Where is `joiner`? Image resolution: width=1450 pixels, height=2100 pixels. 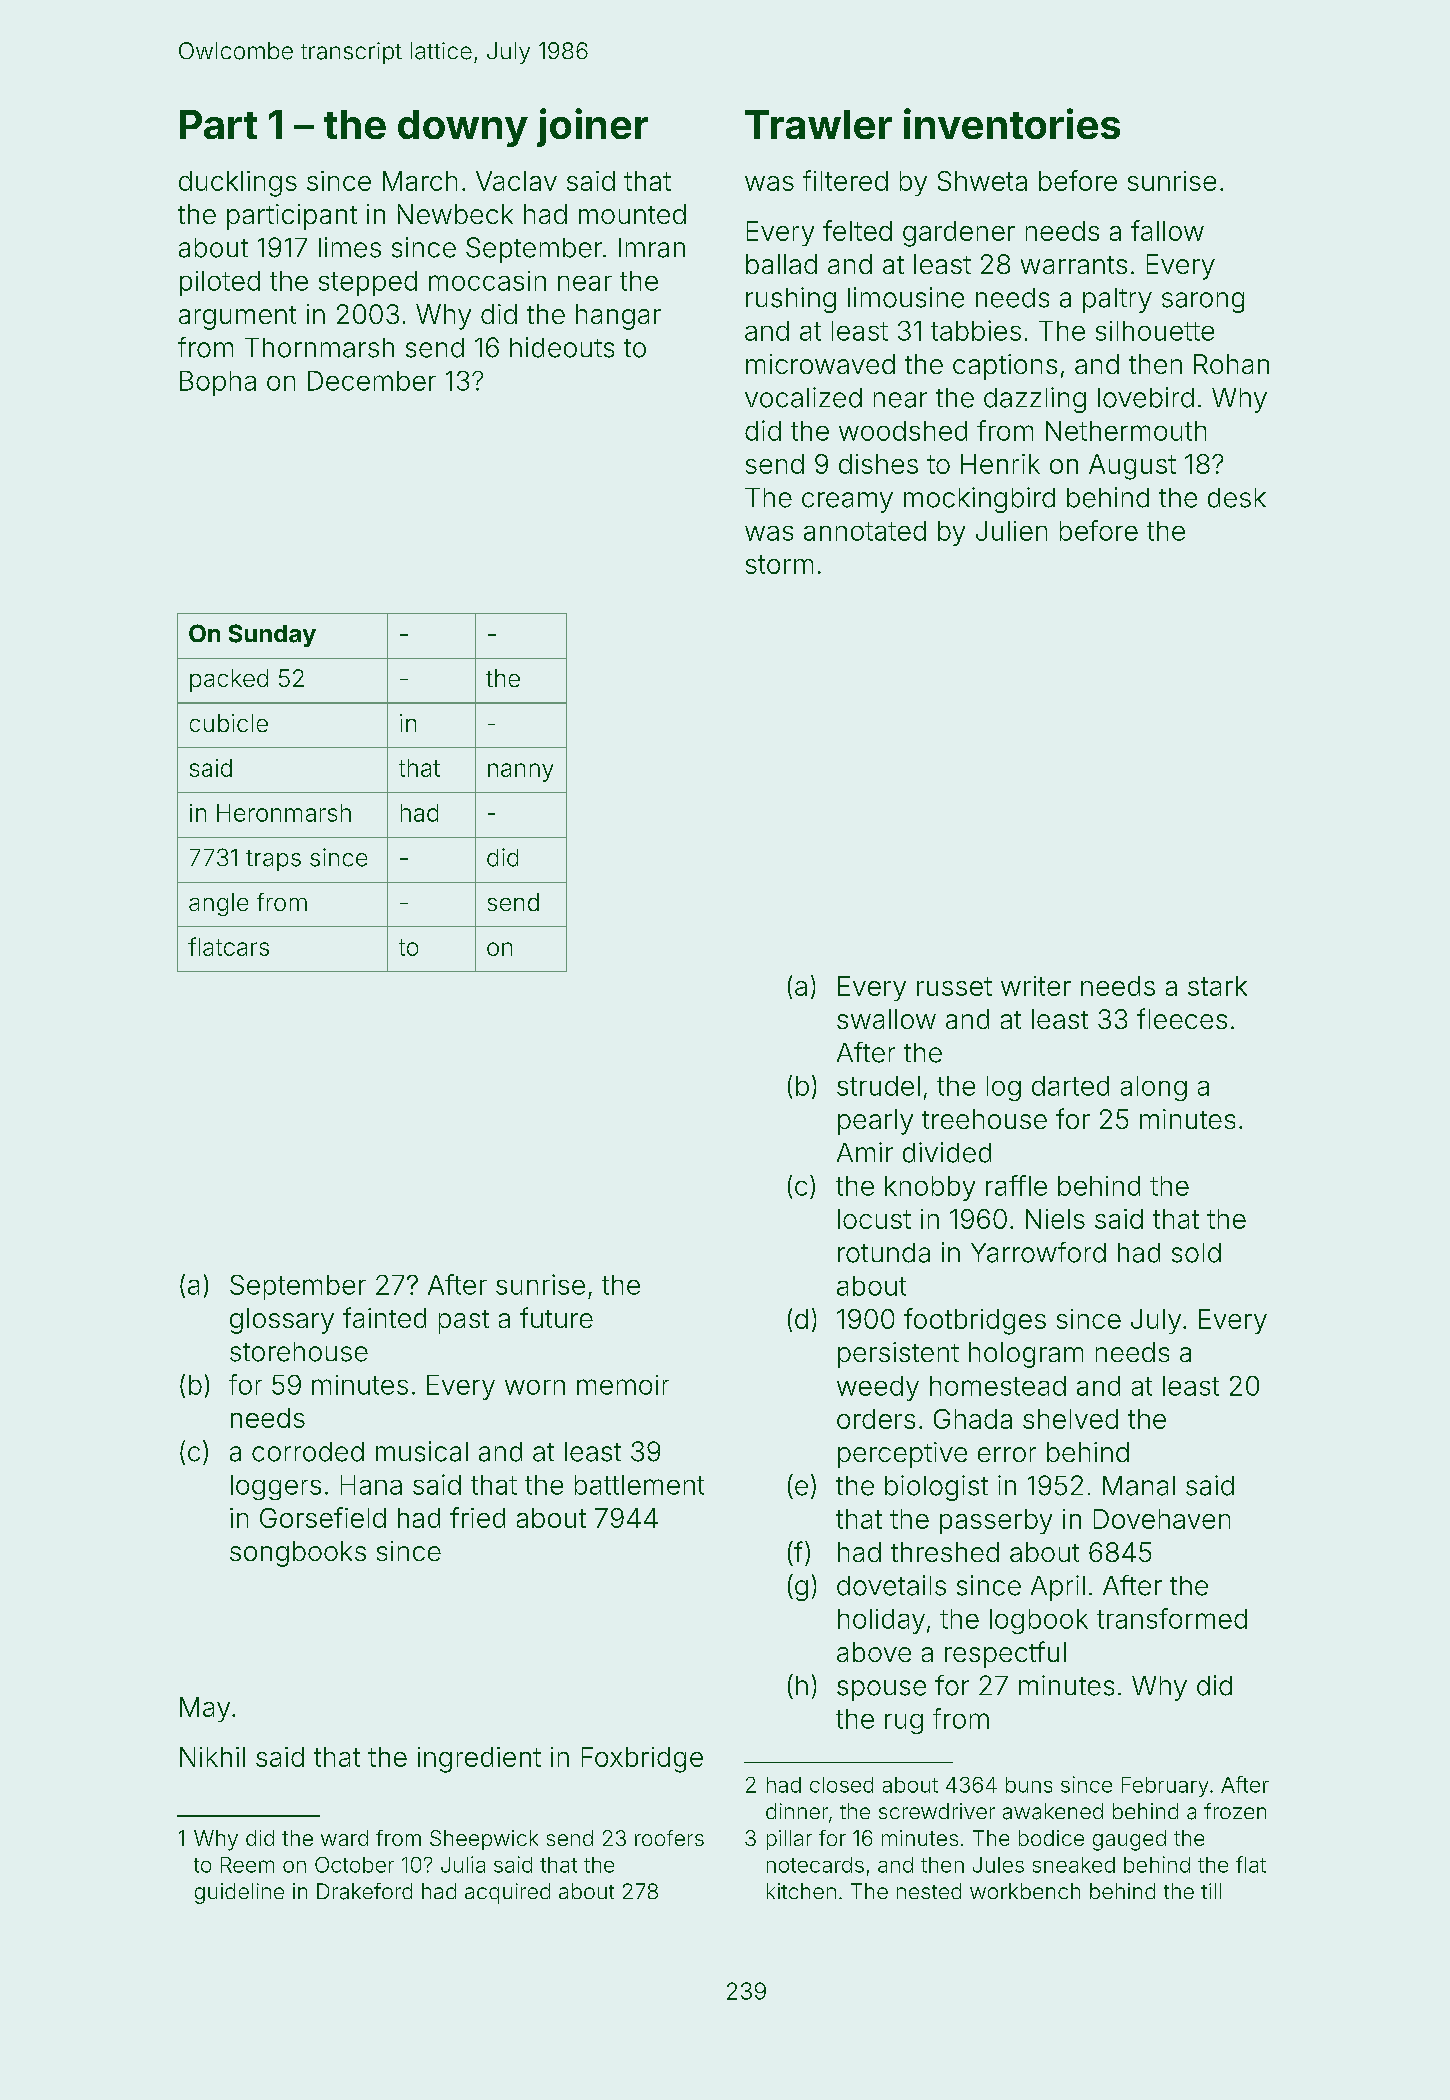
joiner is located at coordinates (592, 127).
